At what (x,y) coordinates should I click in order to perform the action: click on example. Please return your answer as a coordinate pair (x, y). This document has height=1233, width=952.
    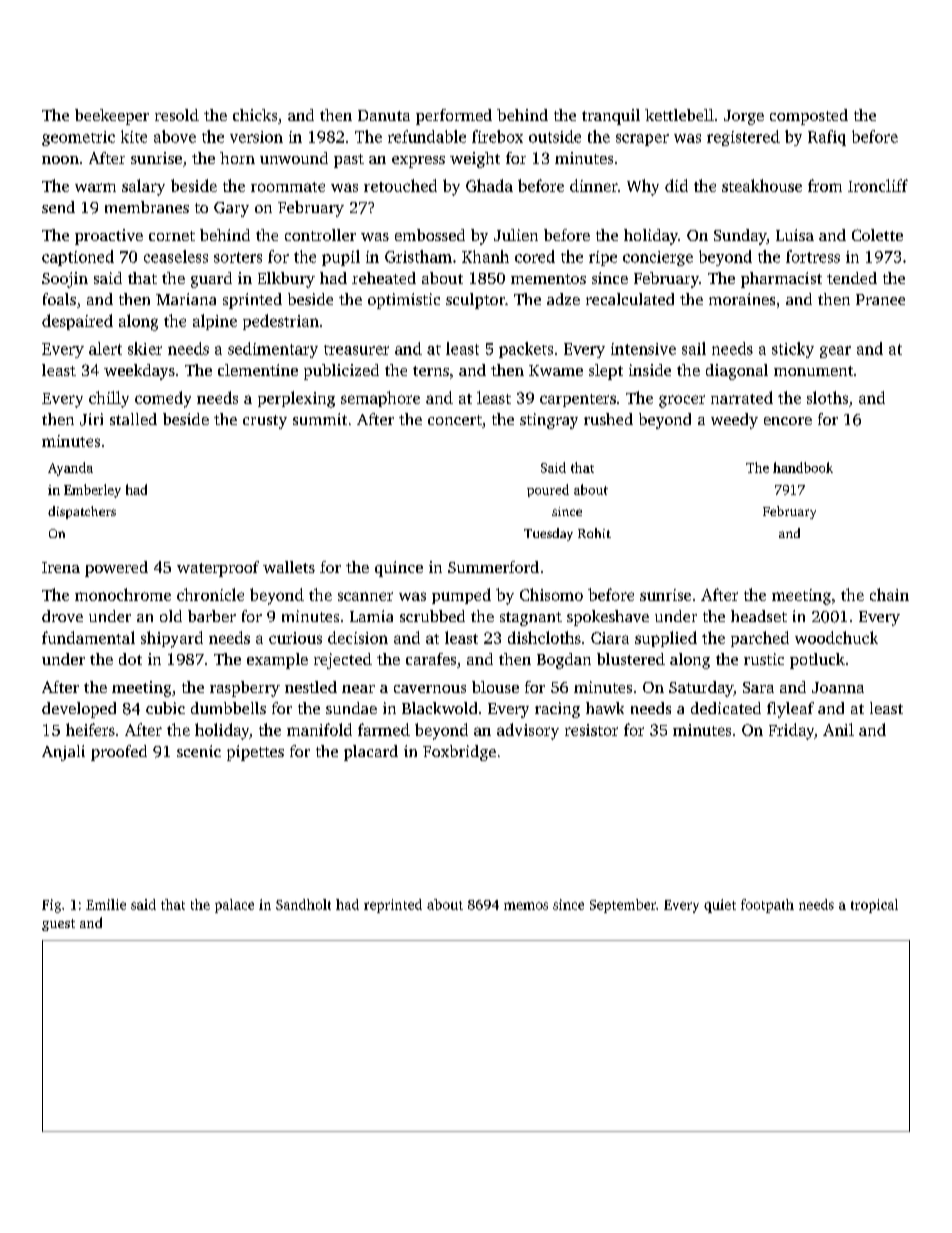
    Looking at the image, I should click on (277, 661).
